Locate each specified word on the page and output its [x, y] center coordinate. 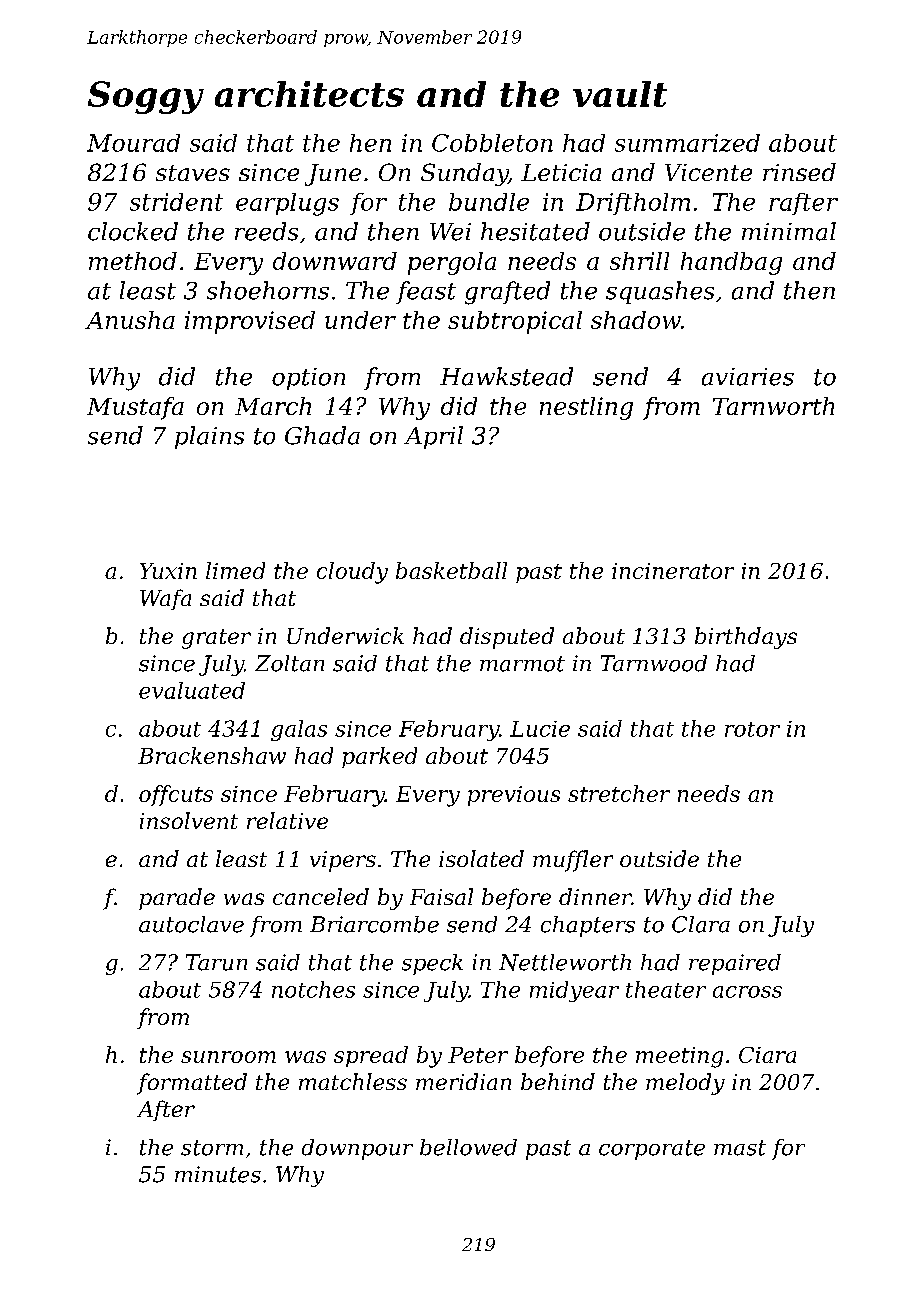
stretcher [619, 793]
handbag [731, 263]
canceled [321, 896]
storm [212, 1148]
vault [620, 94]
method [133, 261]
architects [309, 94]
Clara [701, 924]
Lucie [540, 729]
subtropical [515, 322]
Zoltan [289, 663]
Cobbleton [492, 143]
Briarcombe [374, 924]
